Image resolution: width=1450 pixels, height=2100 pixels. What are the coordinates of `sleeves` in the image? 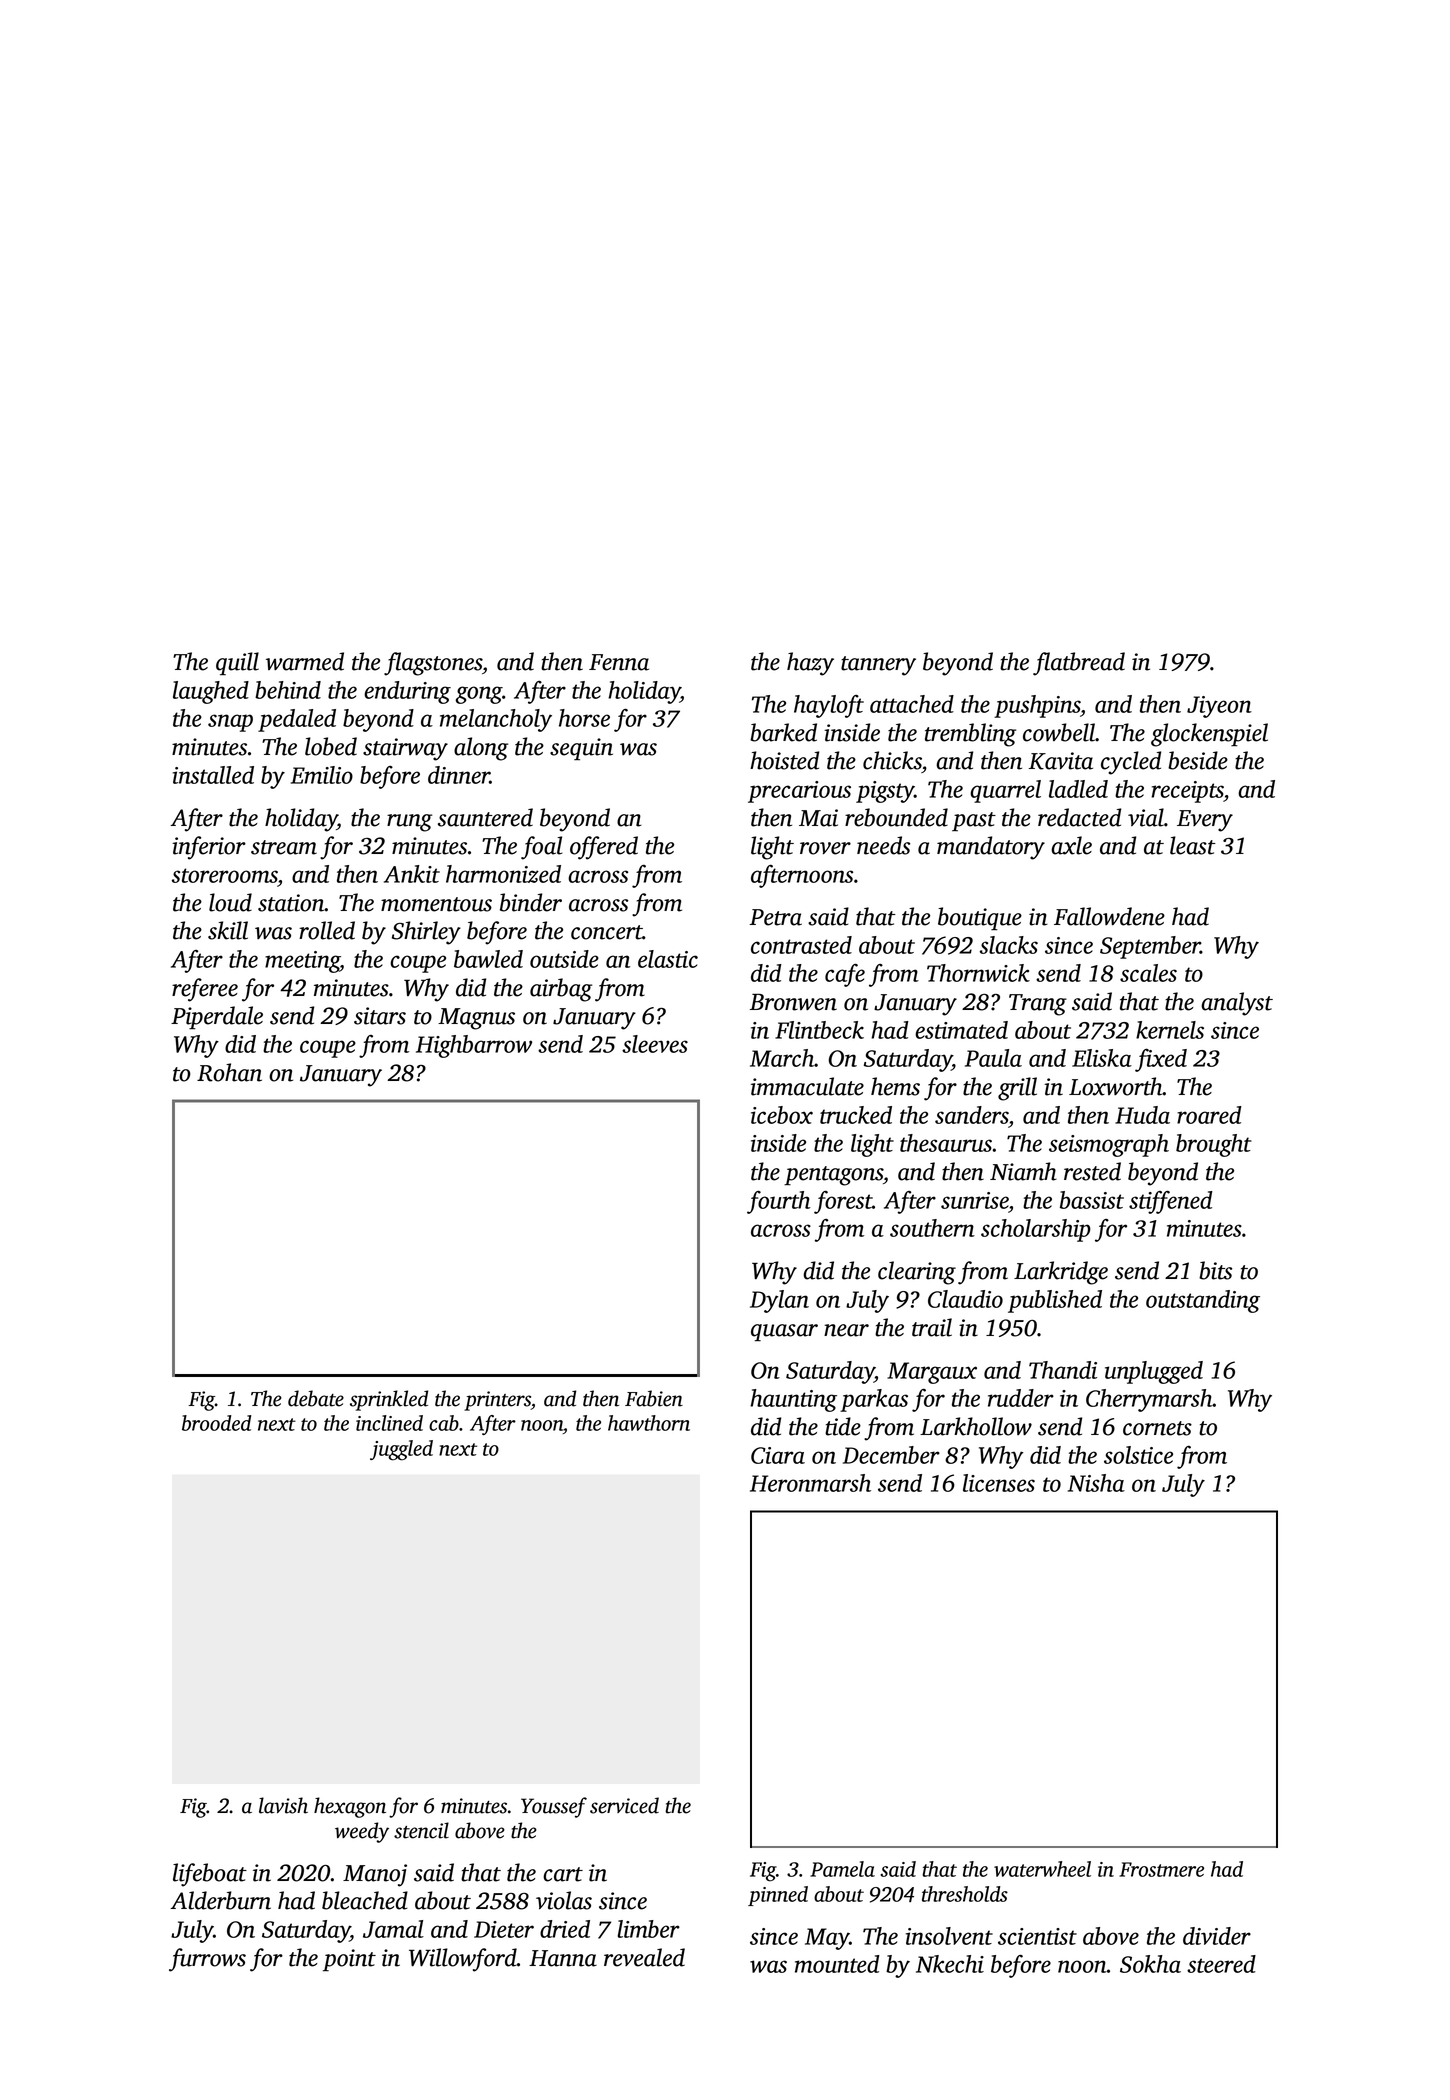 It's located at (655, 1044).
